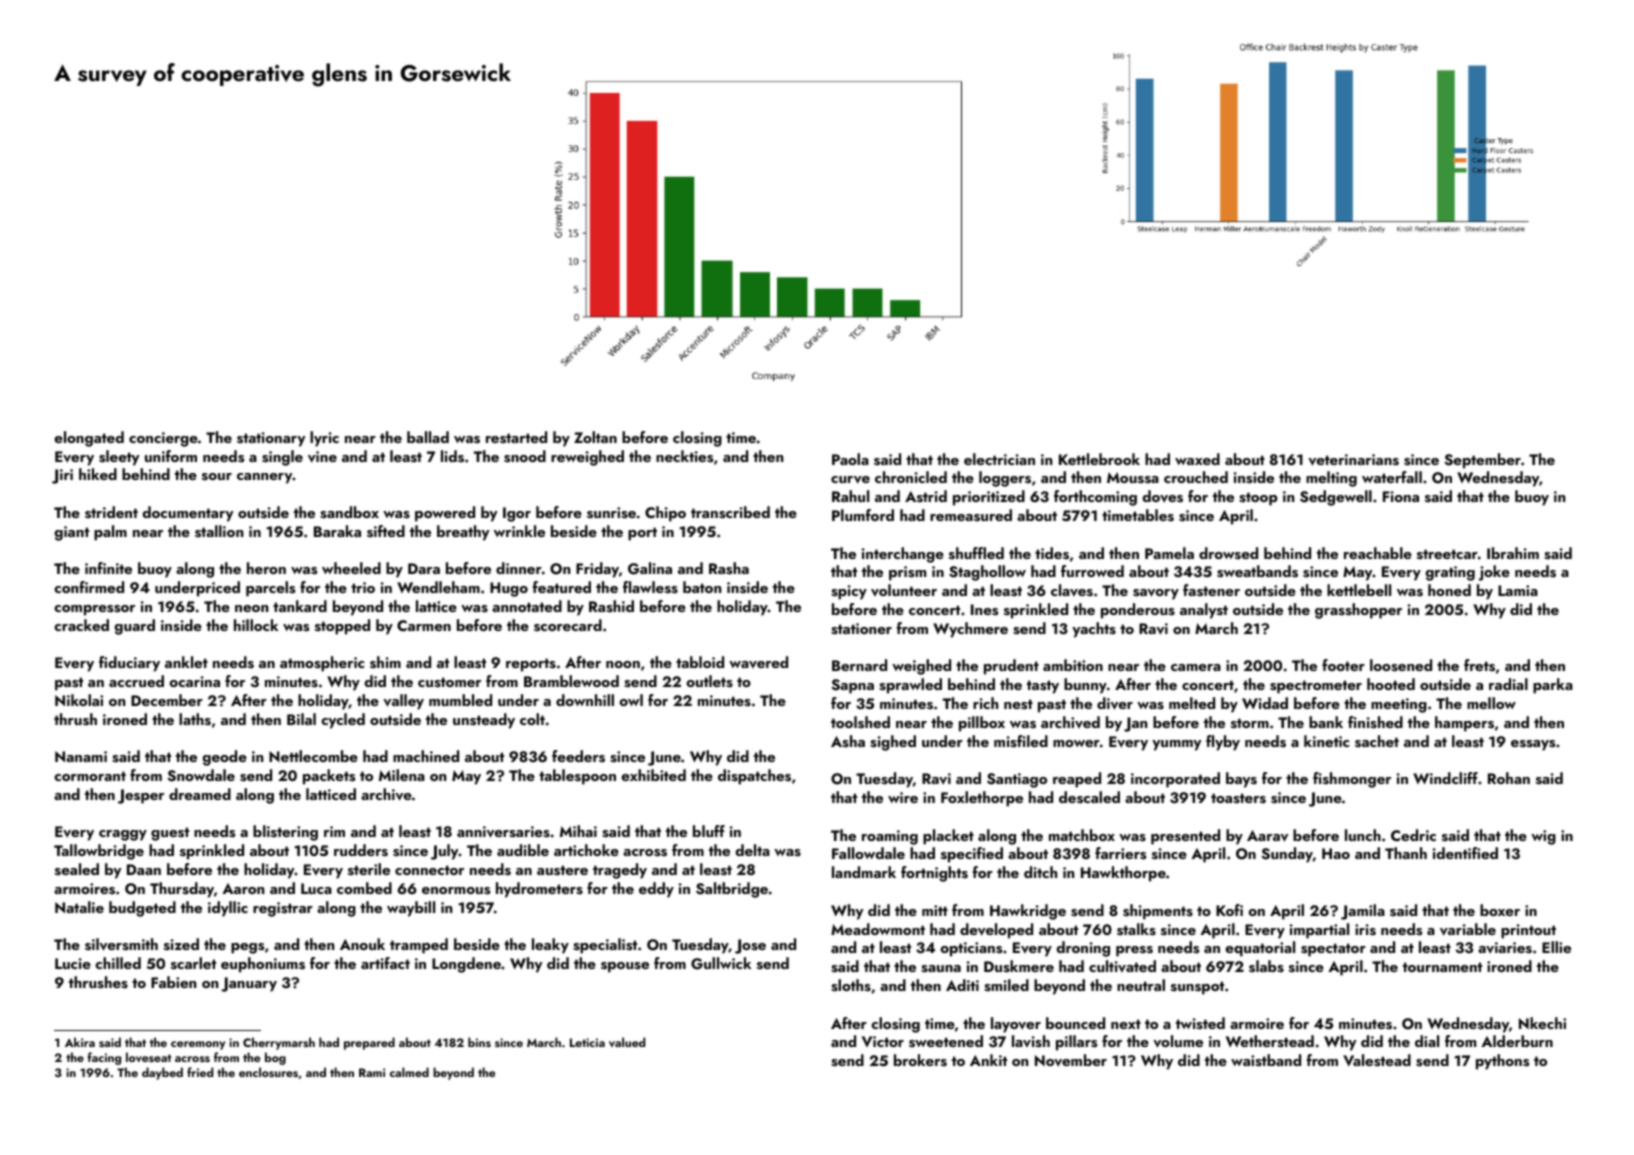 The image size is (1634, 1155). What do you see at coordinates (428, 437) in the page?
I see `ballad` at bounding box center [428, 437].
